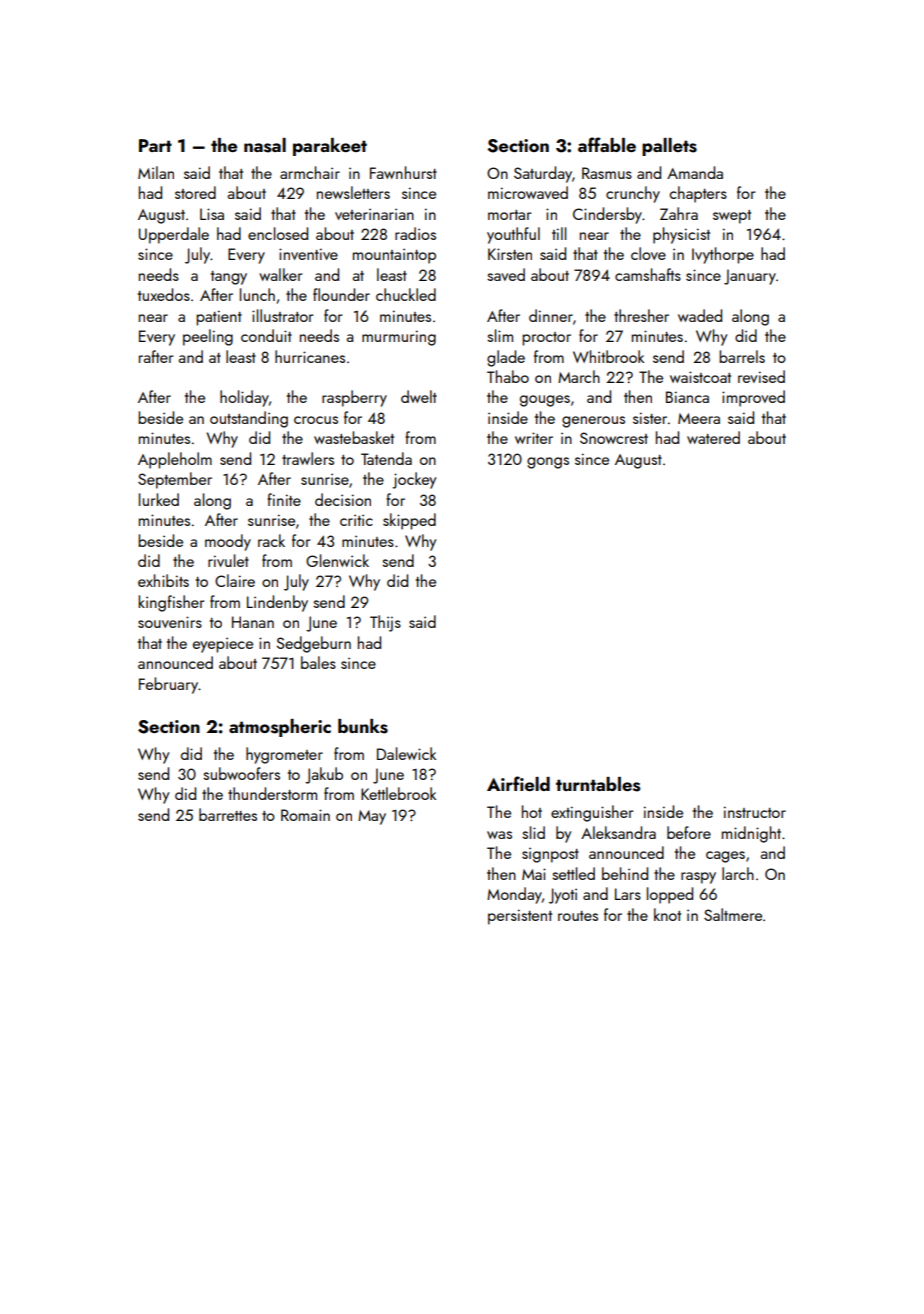 The height and width of the document is (1314, 924). What do you see at coordinates (713, 437) in the document?
I see `watered` at bounding box center [713, 437].
